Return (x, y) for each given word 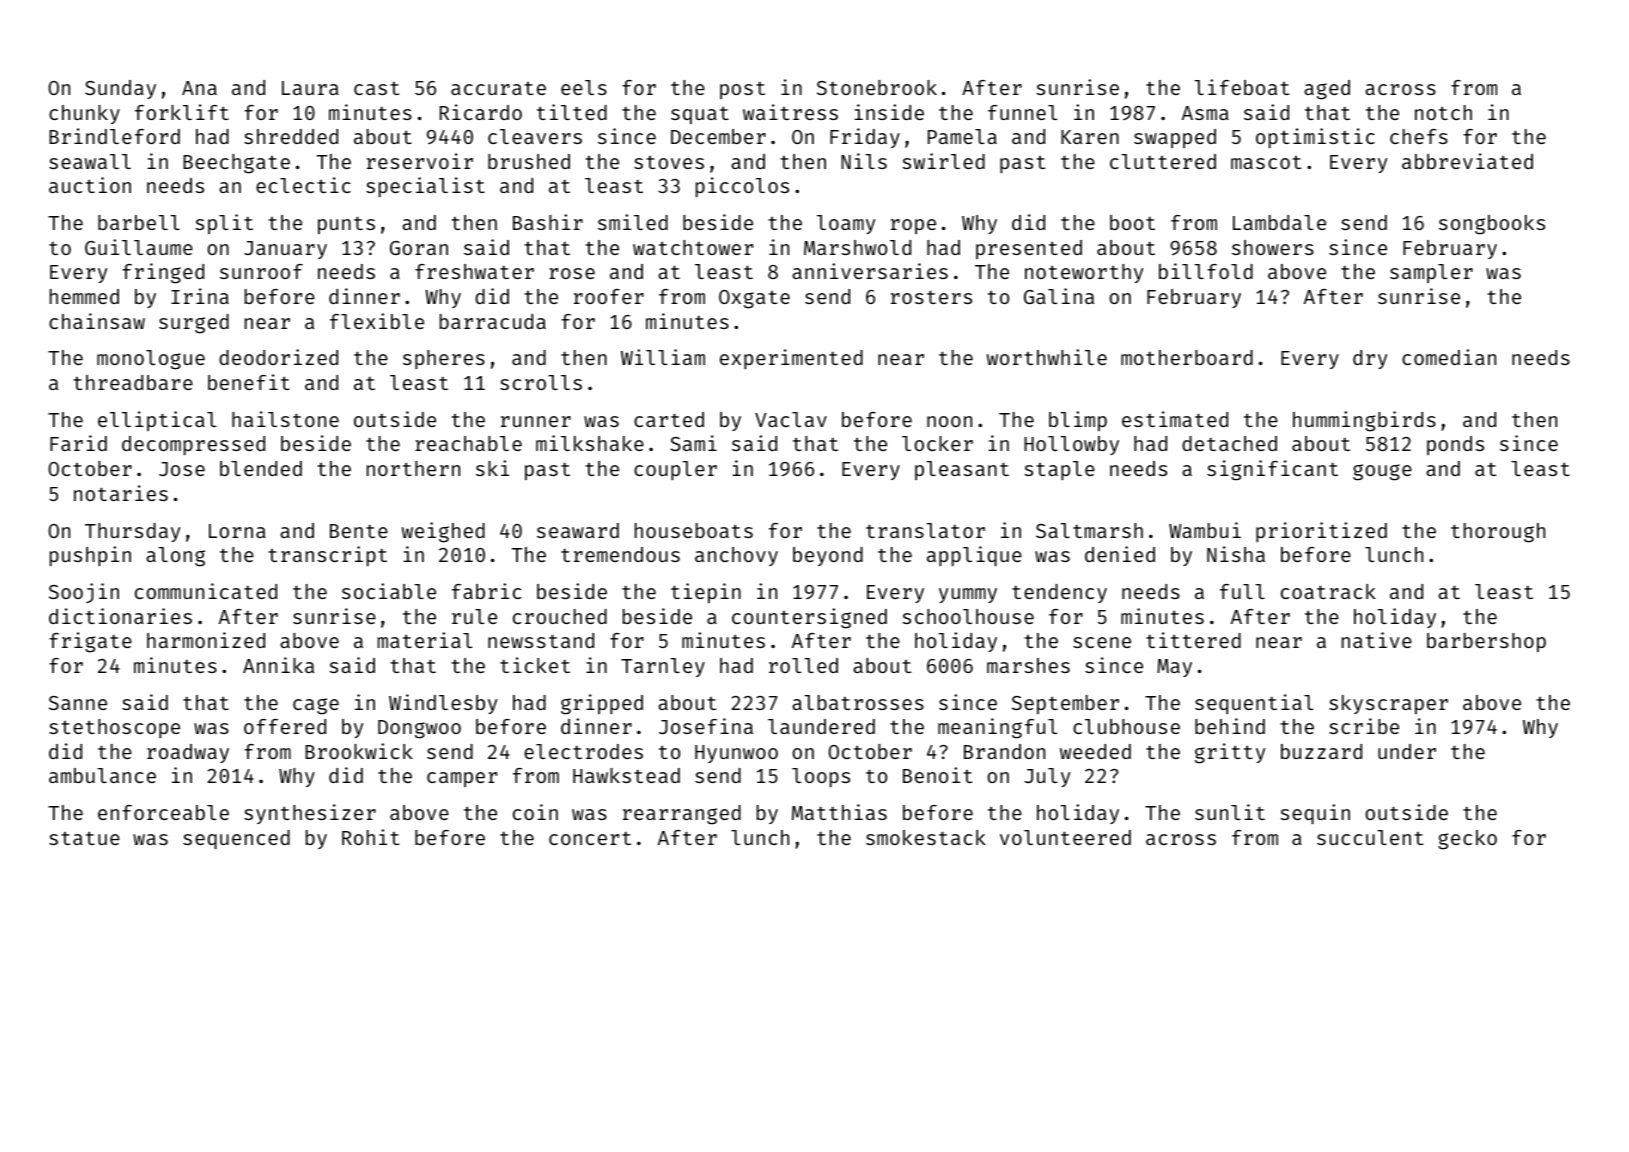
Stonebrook (877, 87)
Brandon (1004, 751)
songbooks (1492, 225)
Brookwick (359, 751)
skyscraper (1388, 704)
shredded (291, 136)
